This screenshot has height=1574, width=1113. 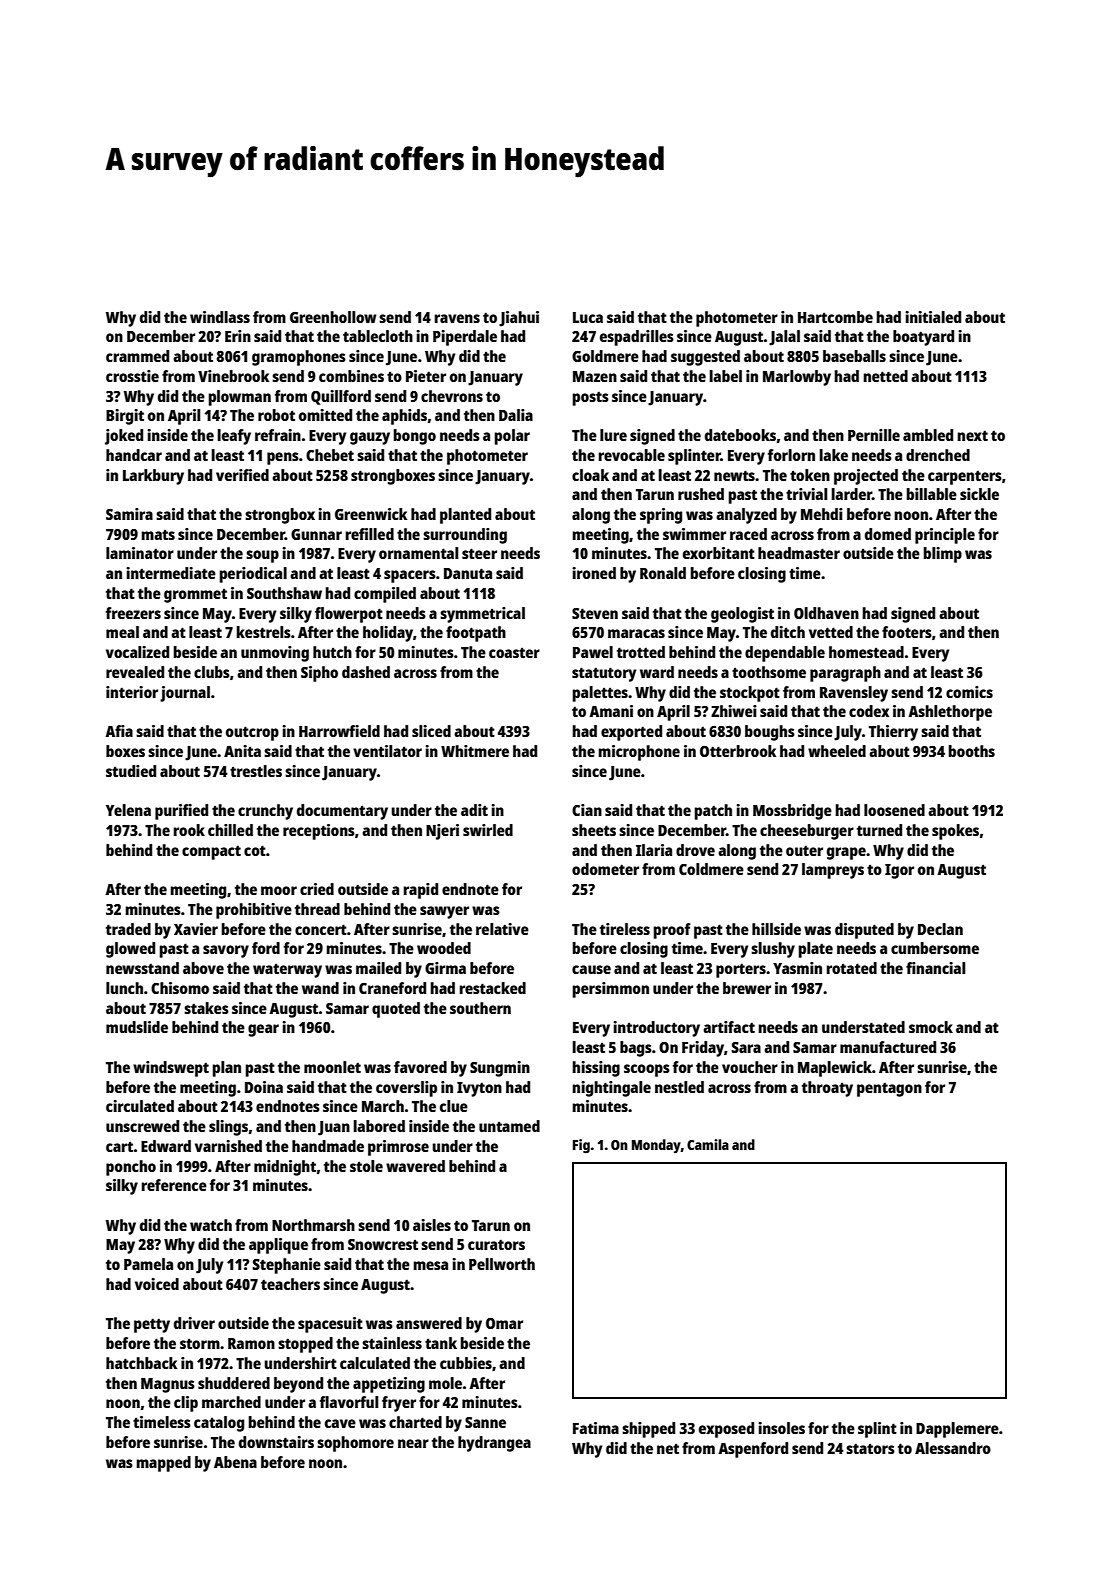 What do you see at coordinates (299, 358) in the screenshot?
I see `gramophones` at bounding box center [299, 358].
